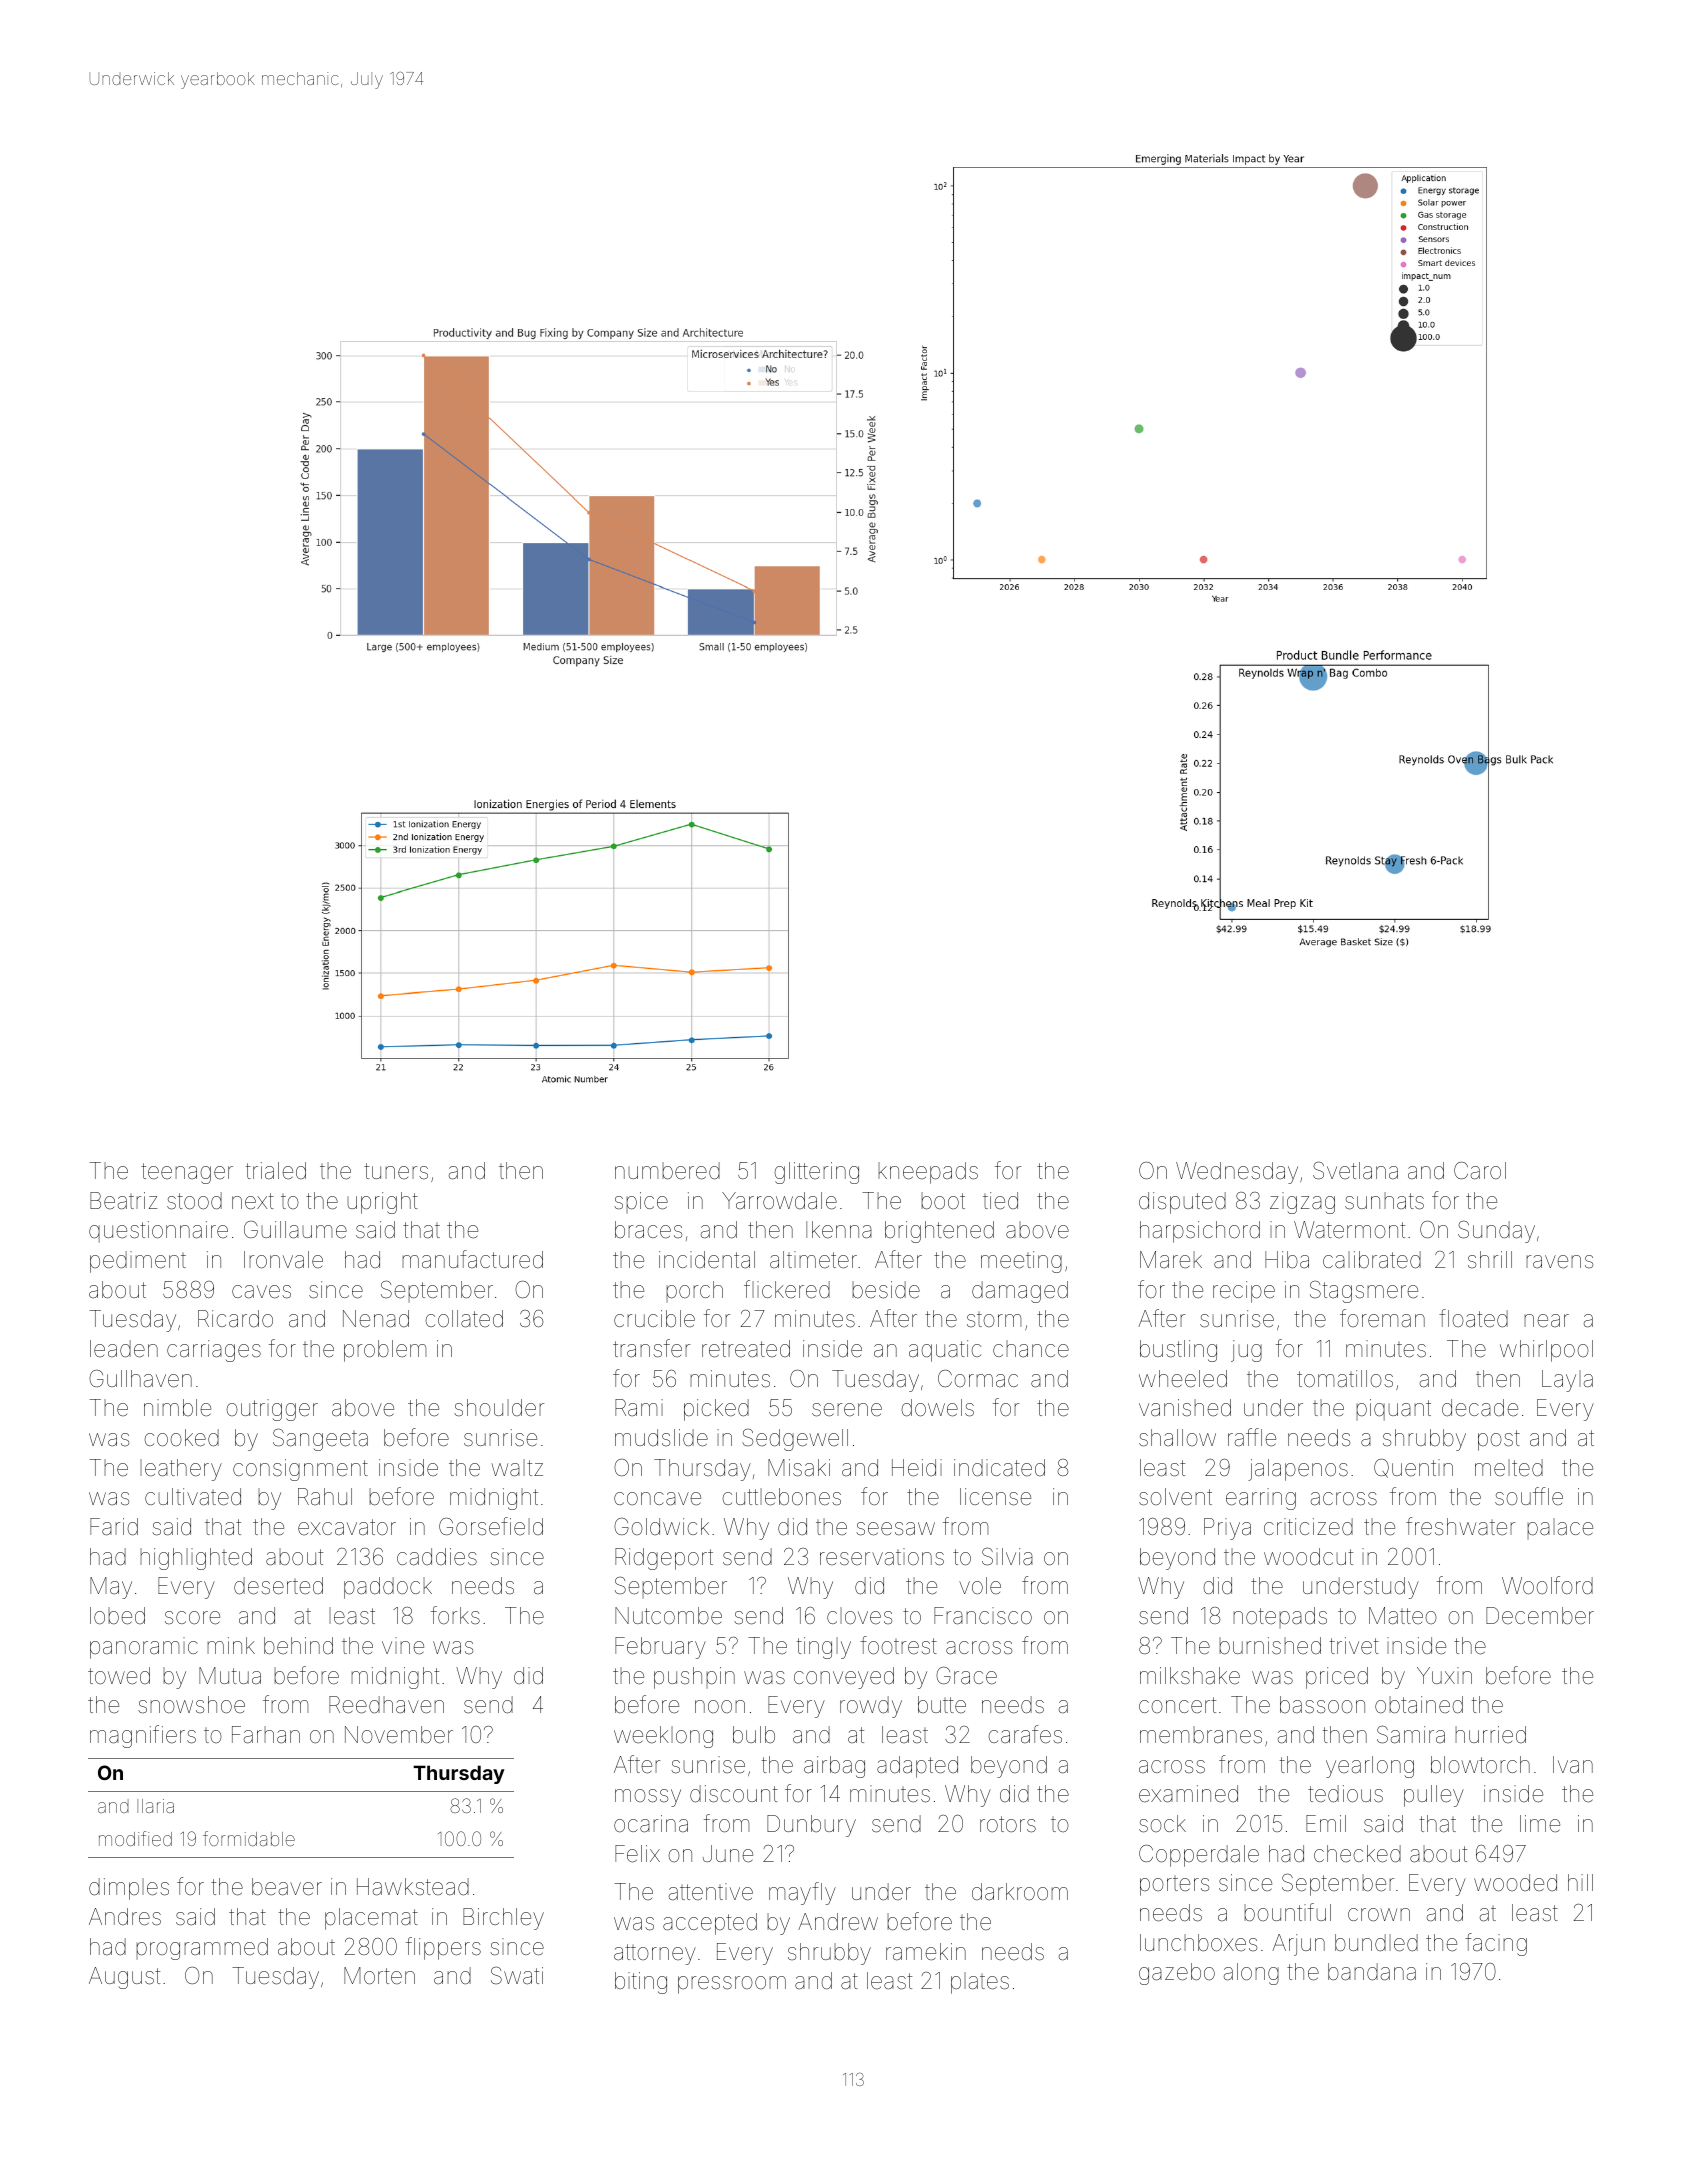  I want to click on glittering, so click(816, 1173).
